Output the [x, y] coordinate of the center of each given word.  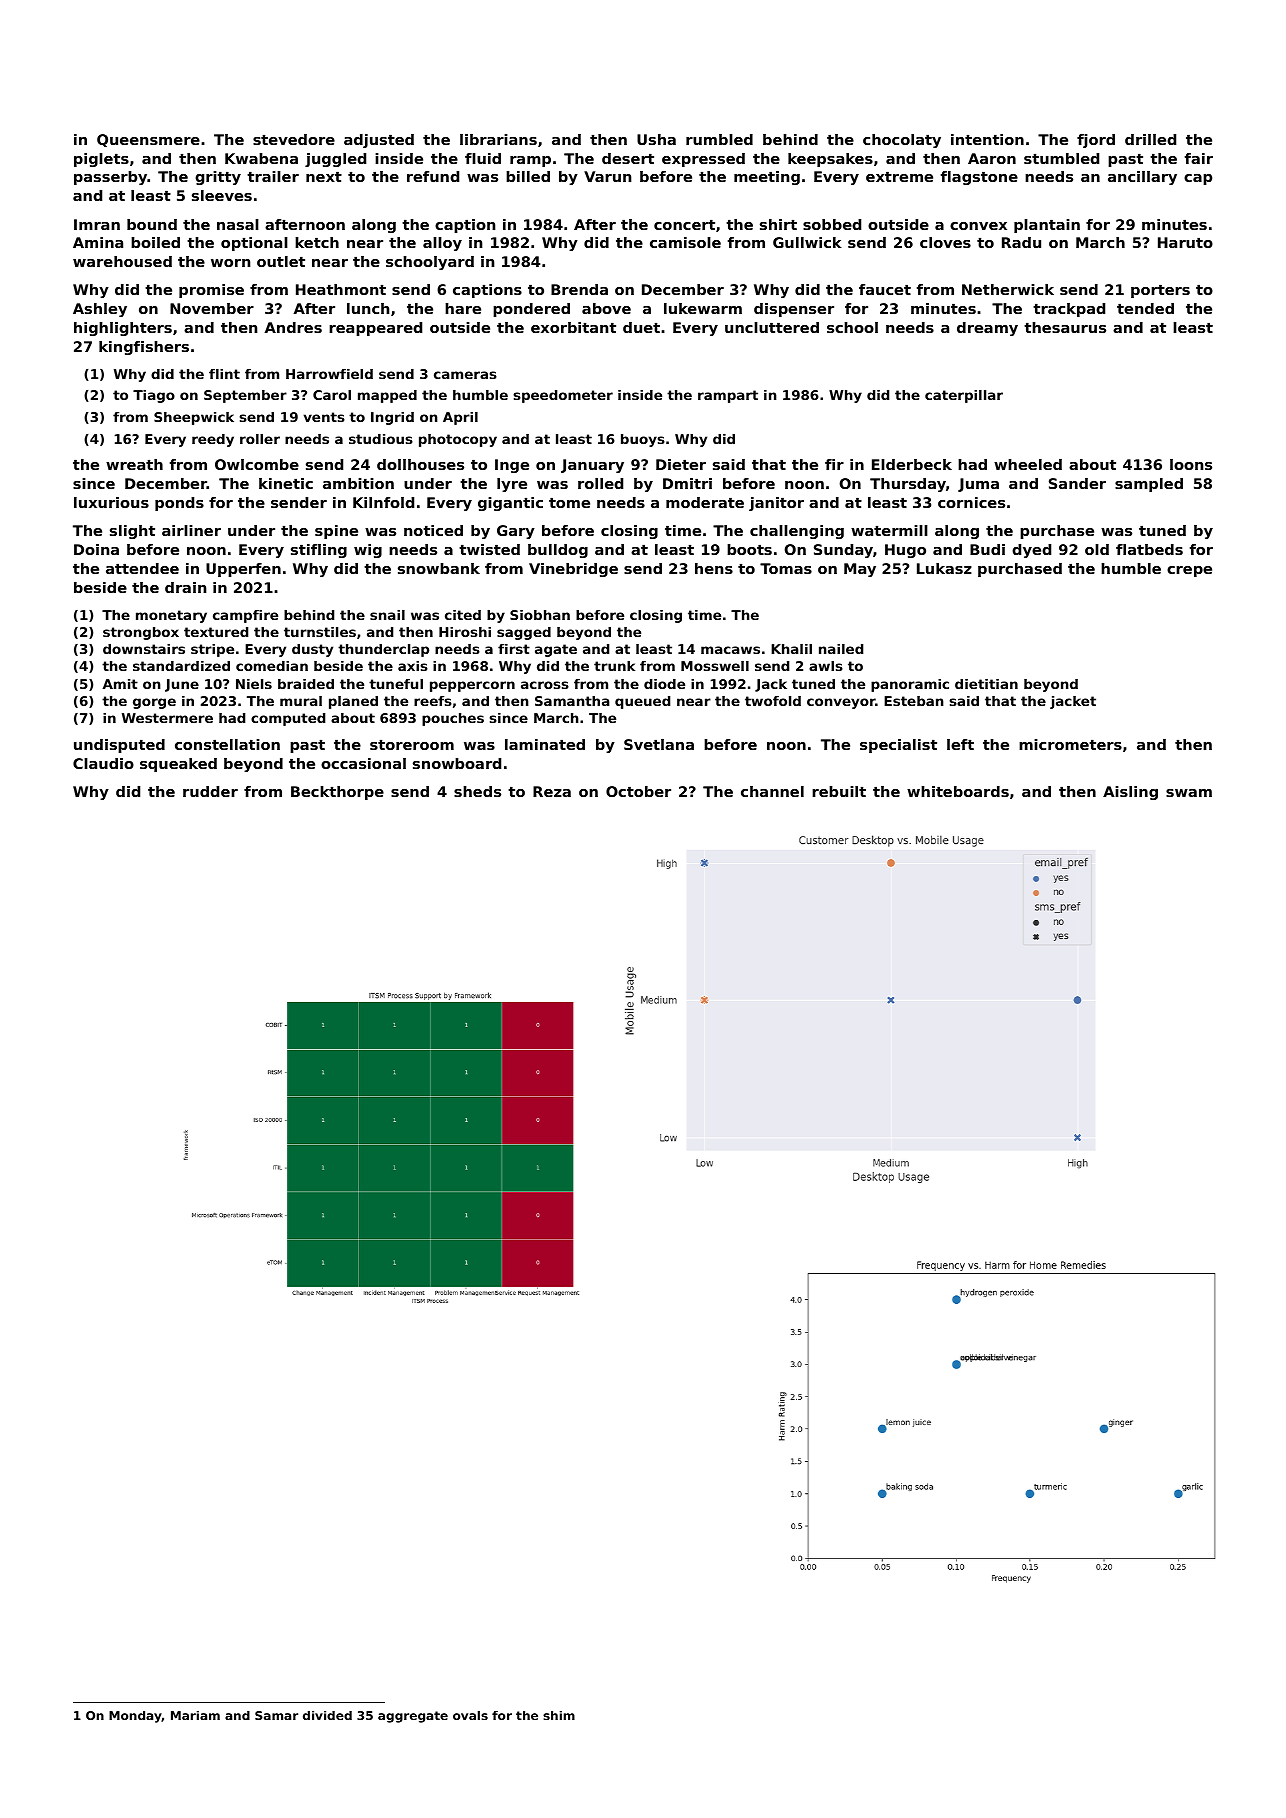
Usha [656, 139]
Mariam [195, 1715]
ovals [470, 1715]
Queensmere [148, 140]
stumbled [1061, 158]
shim [559, 1715]
